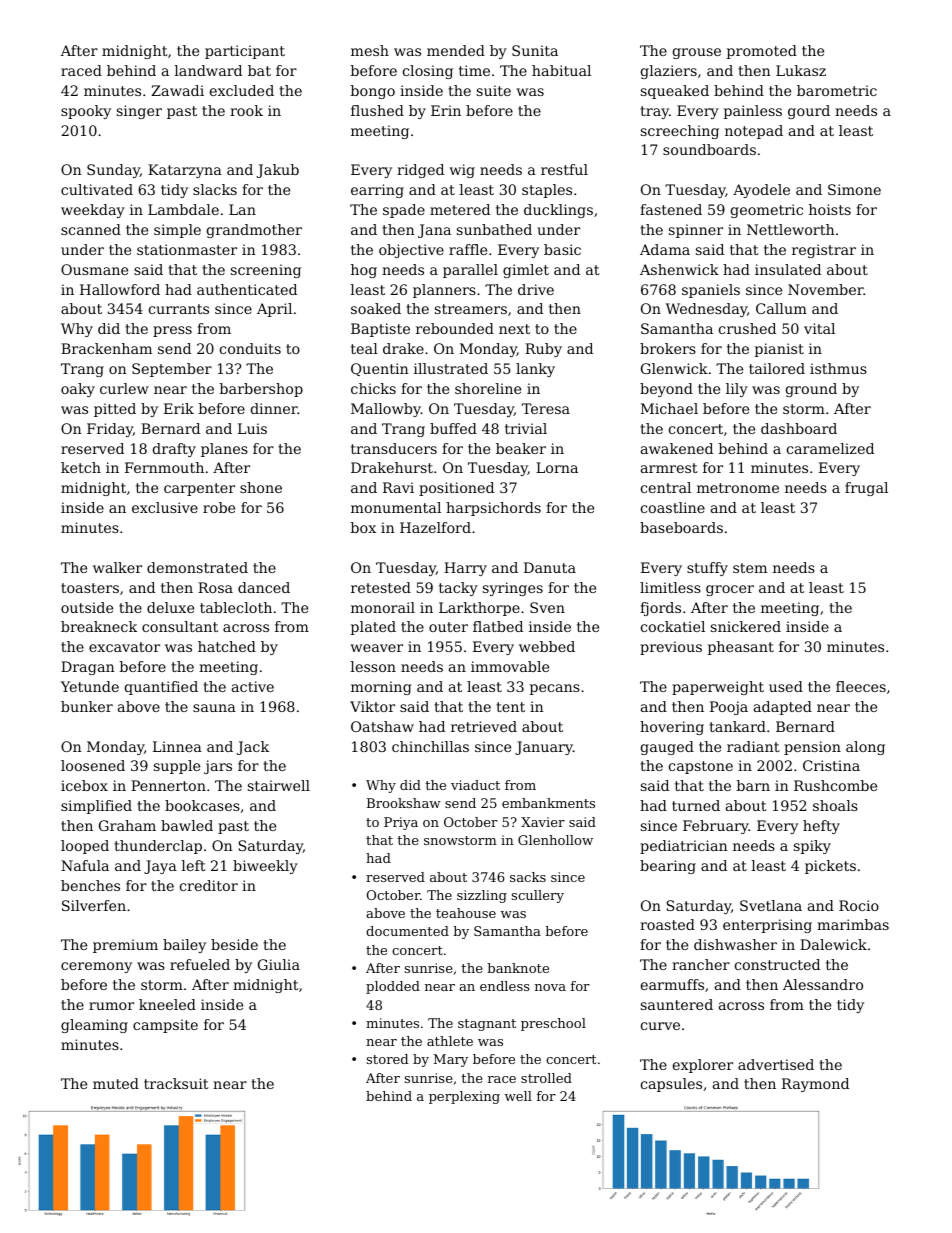 This page has width=952, height=1233. What do you see at coordinates (830, 448) in the page?
I see `caramelized` at bounding box center [830, 448].
